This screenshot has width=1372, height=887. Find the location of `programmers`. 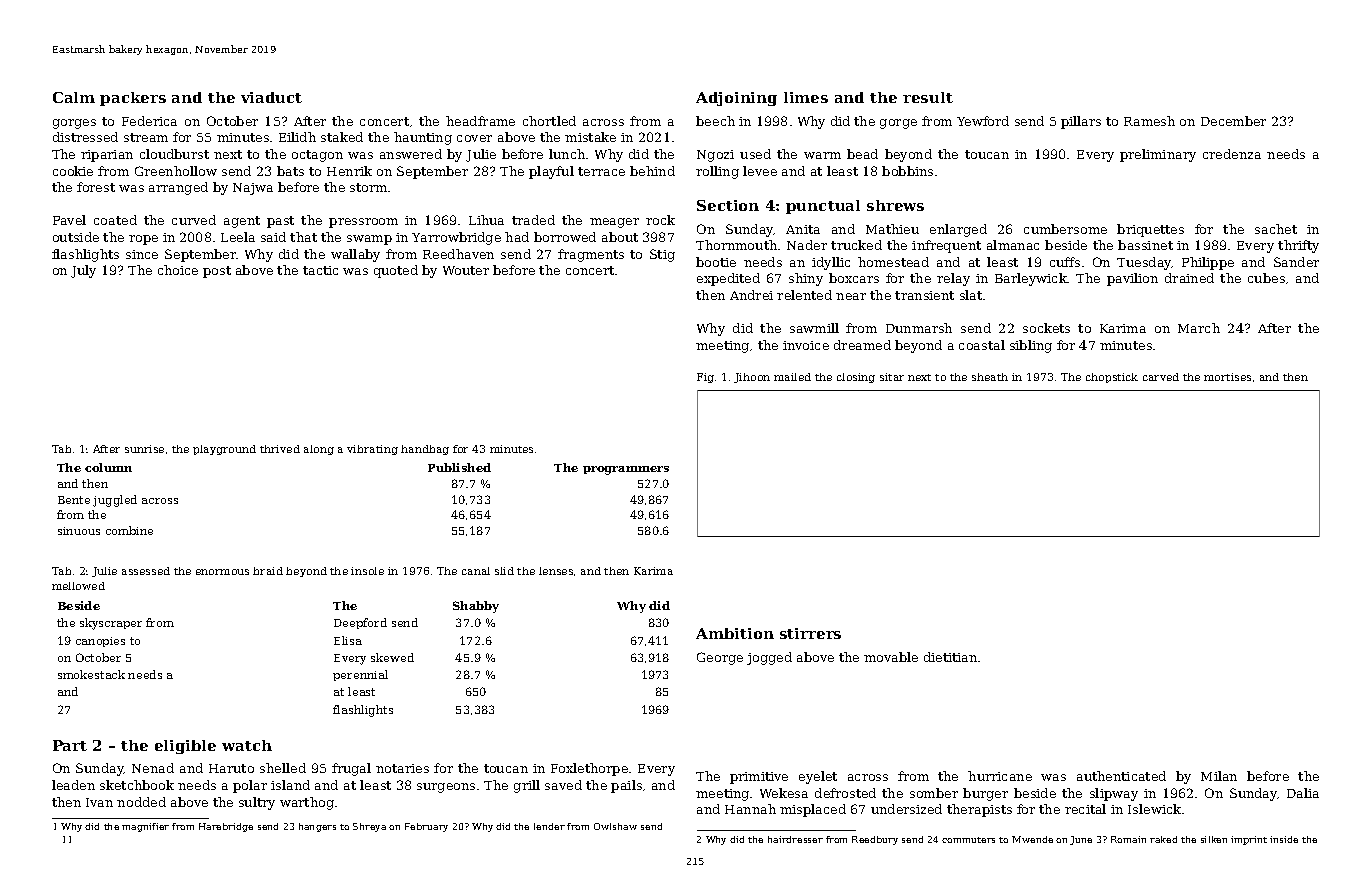

programmers is located at coordinates (626, 470).
